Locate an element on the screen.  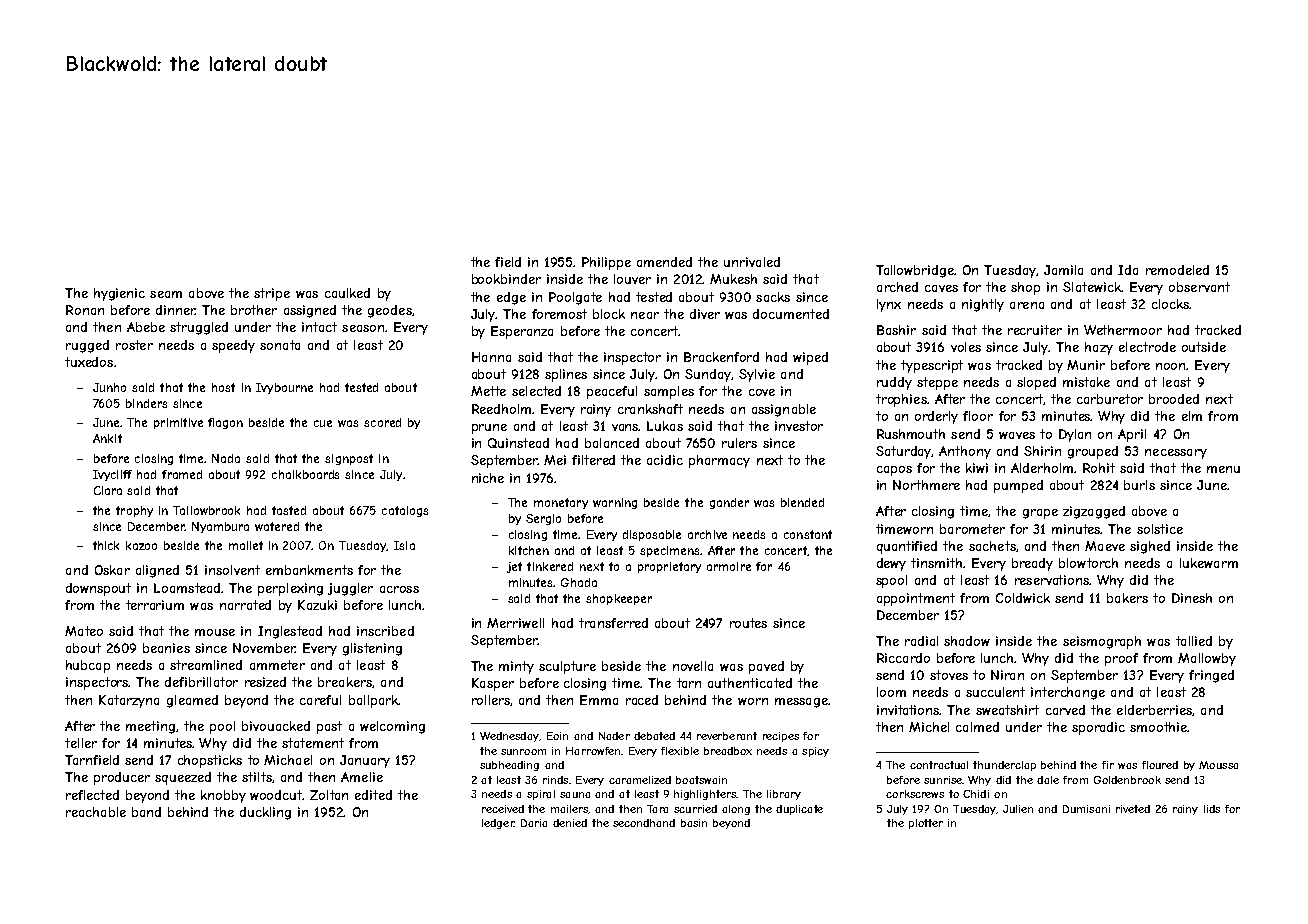
amended is located at coordinates (664, 262).
